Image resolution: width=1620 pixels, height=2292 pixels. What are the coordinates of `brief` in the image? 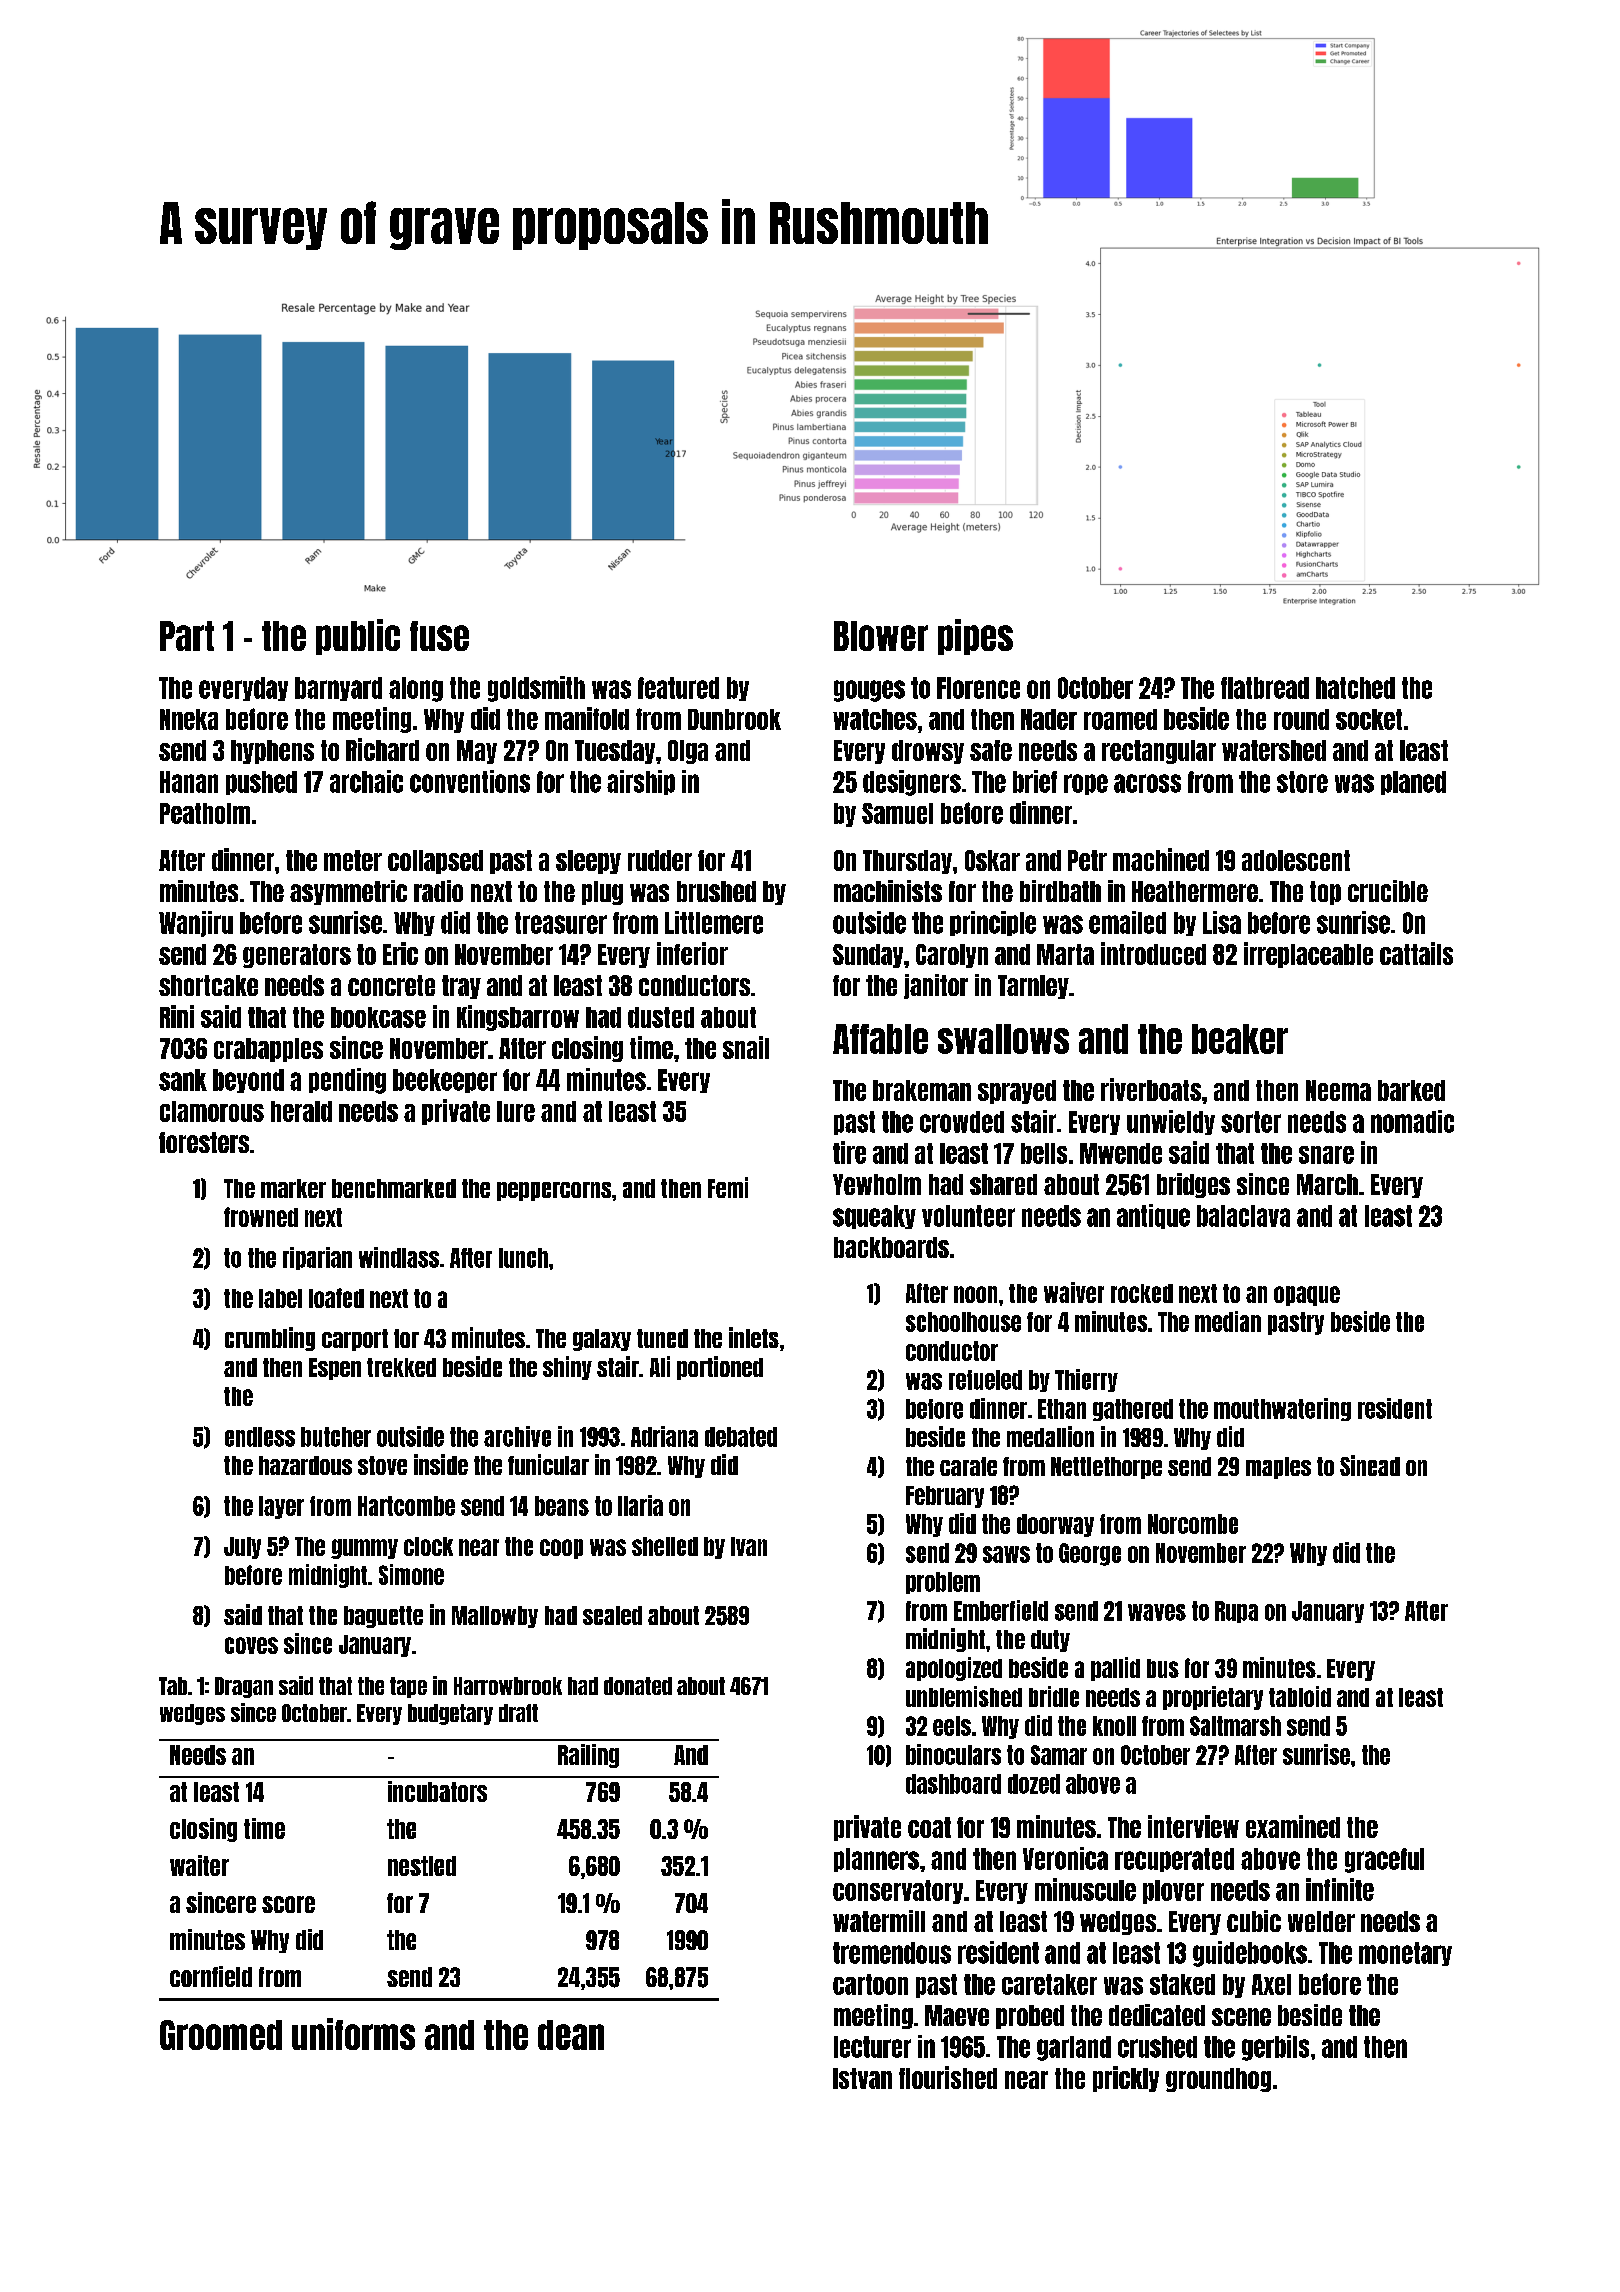 It's located at (1035, 781).
